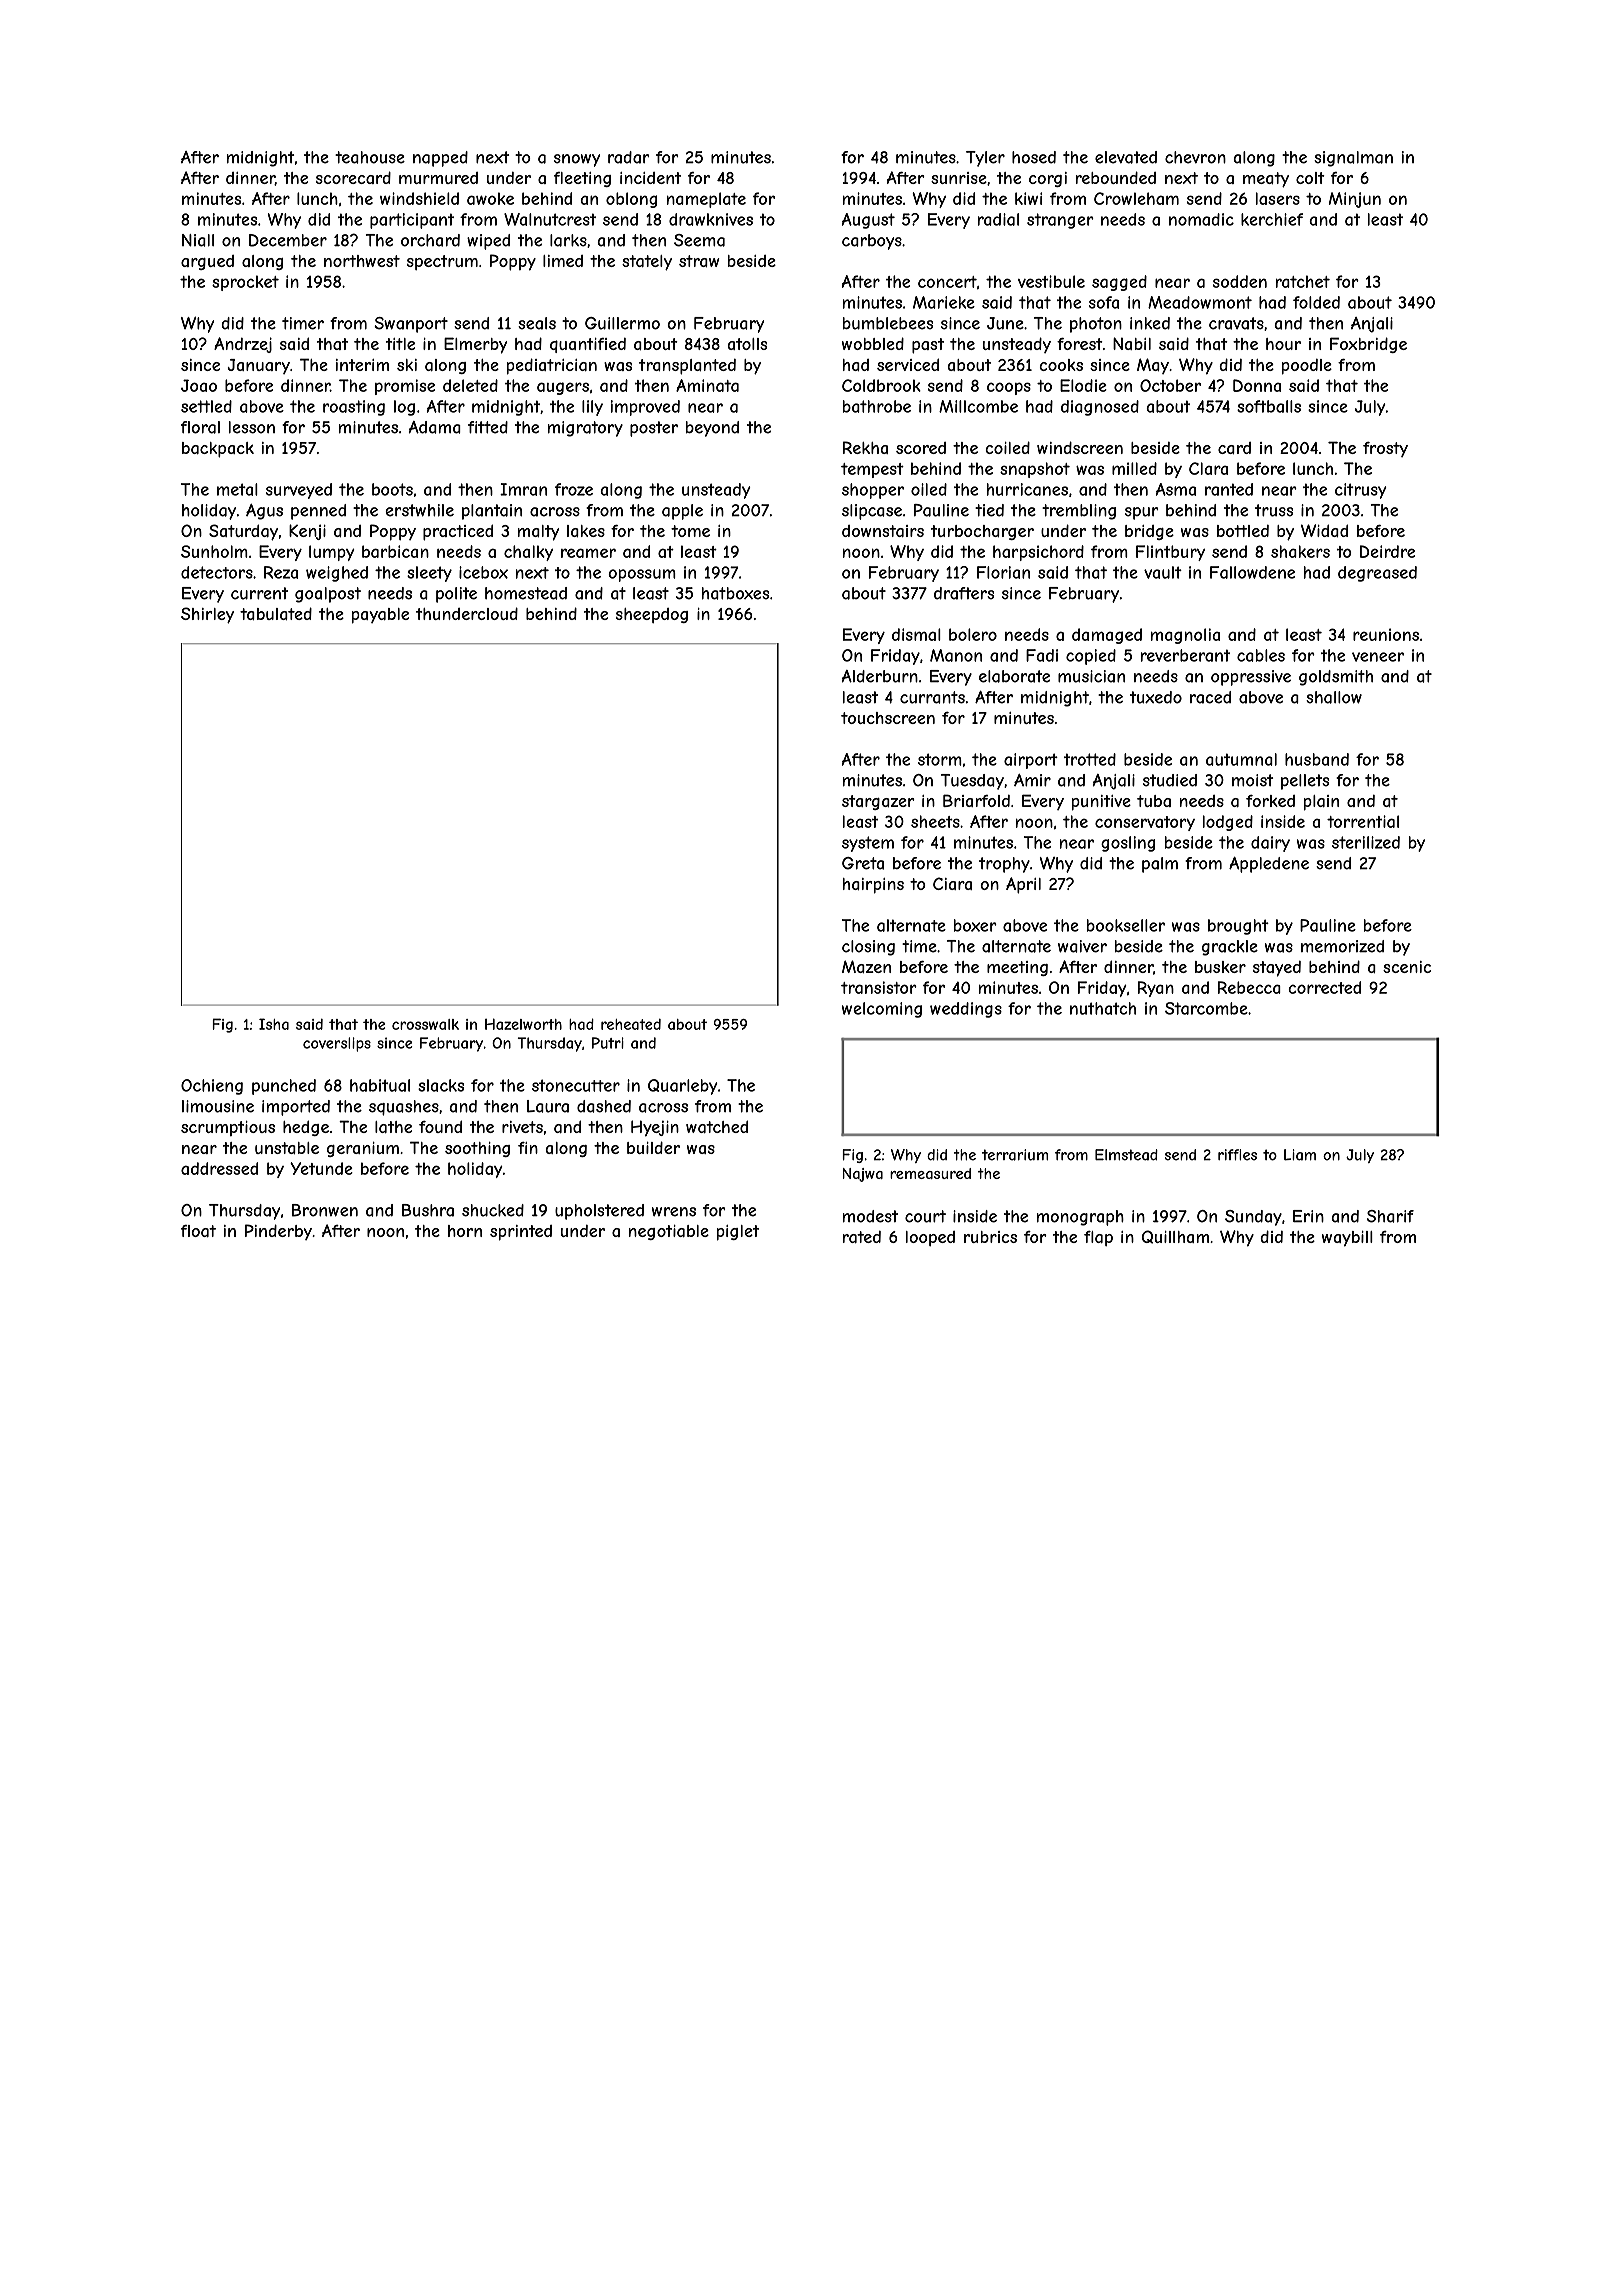  What do you see at coordinates (952, 883) in the page?
I see `Ciara` at bounding box center [952, 883].
